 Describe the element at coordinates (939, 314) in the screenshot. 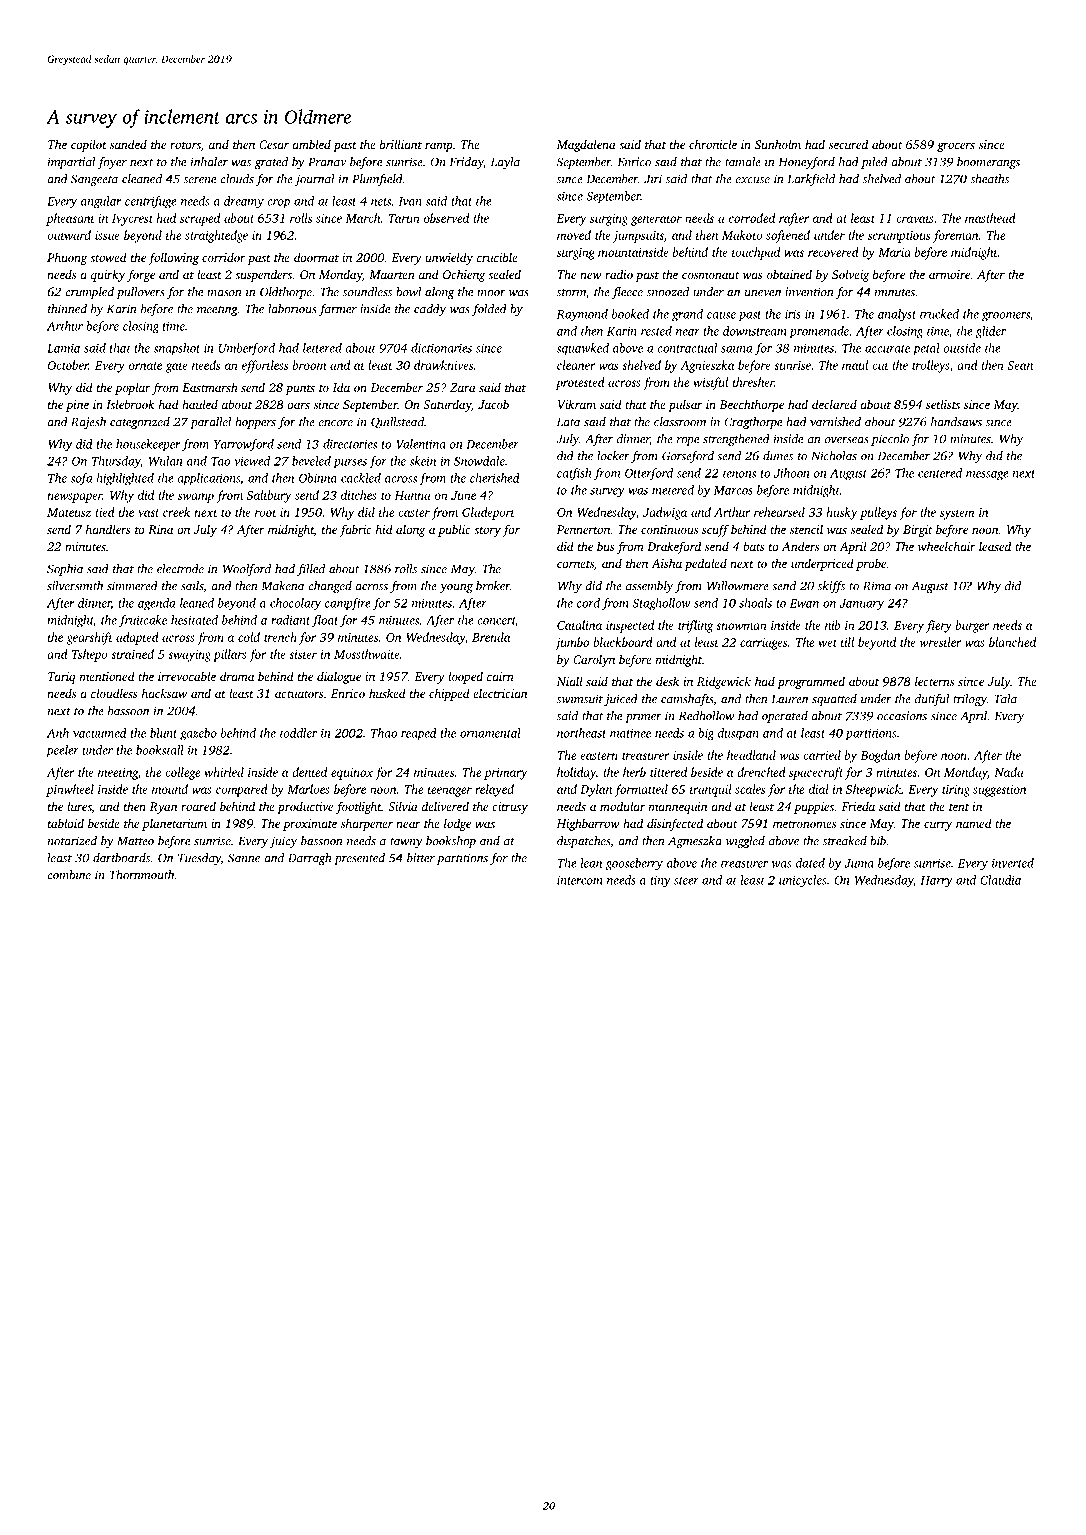

I see `trucked` at that location.
